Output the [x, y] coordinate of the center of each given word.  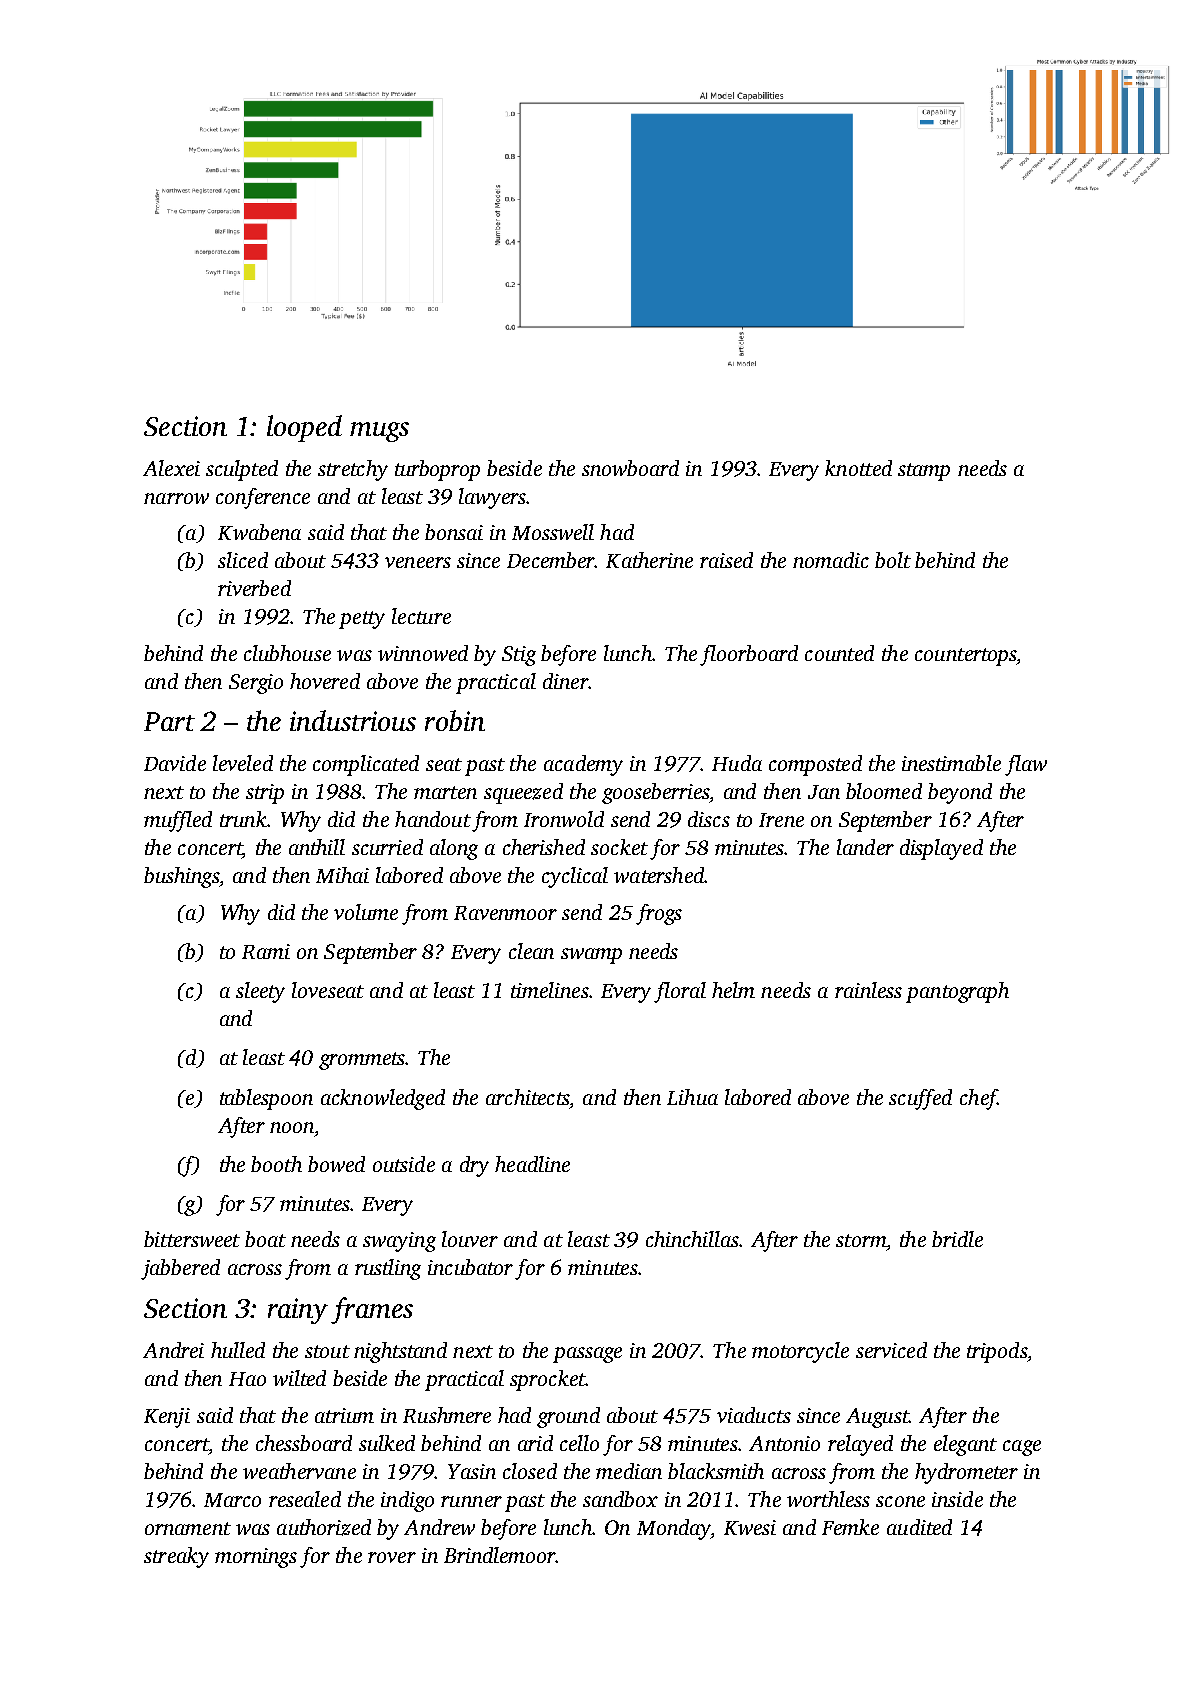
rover [392, 1557]
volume [366, 912]
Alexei [171, 468]
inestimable [951, 763]
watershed [659, 875]
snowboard [630, 468]
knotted [858, 468]
